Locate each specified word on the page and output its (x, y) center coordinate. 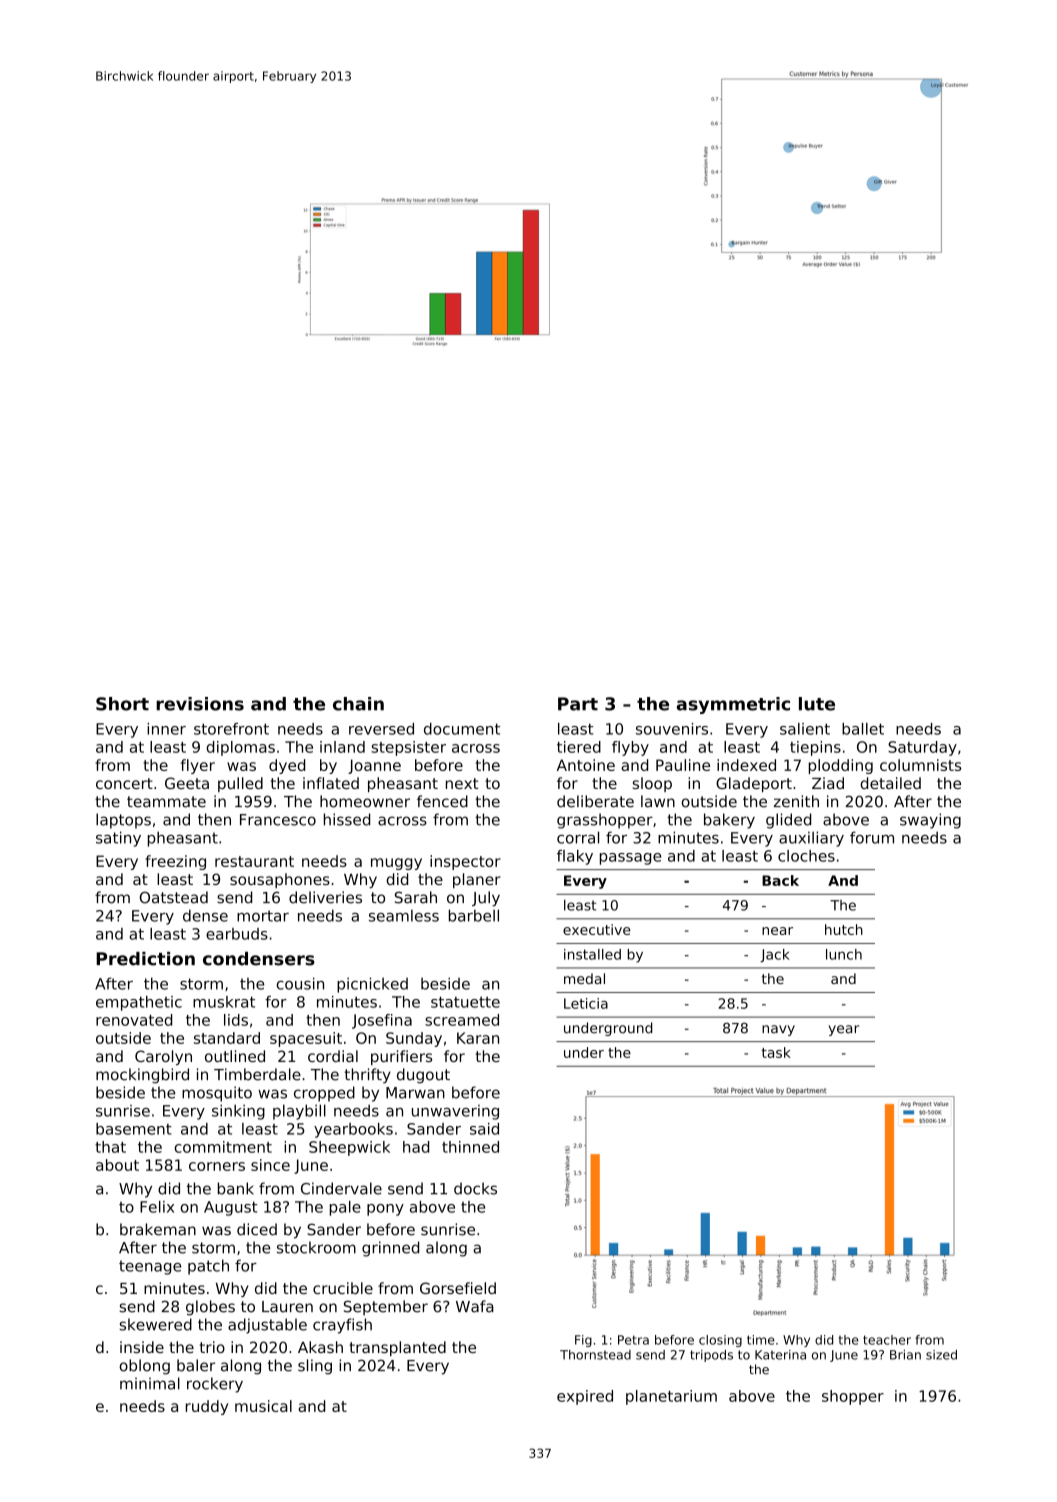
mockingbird (142, 1076)
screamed (462, 1020)
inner (166, 729)
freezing (175, 862)
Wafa (475, 1306)
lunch (844, 954)
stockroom (316, 1247)
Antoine (586, 765)
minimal (150, 1383)
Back (780, 880)
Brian (905, 1355)
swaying (930, 821)
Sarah (416, 897)
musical (263, 1406)
